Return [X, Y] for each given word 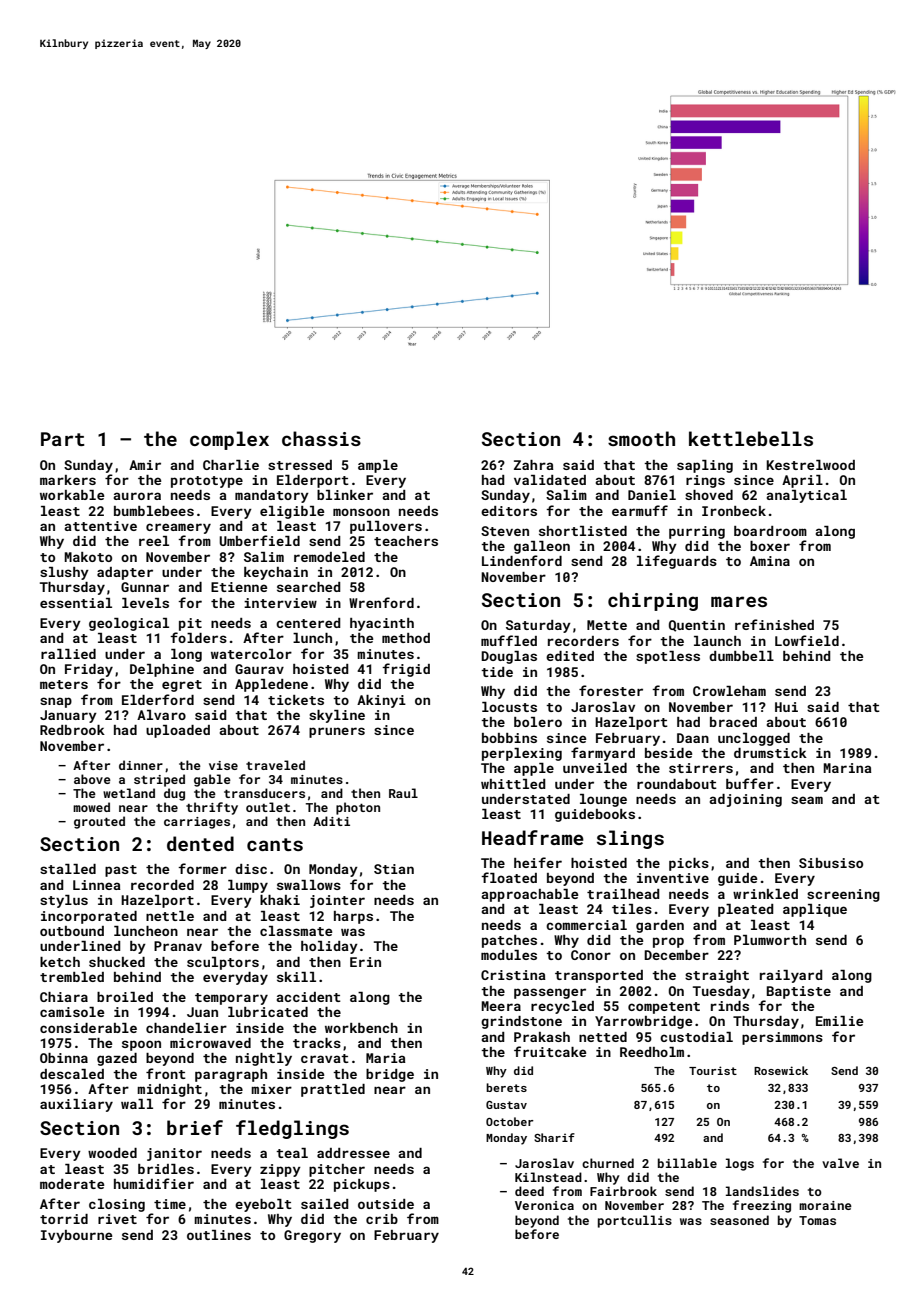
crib [382, 1219]
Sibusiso [831, 863]
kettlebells [751, 438]
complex [229, 440]
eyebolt [263, 1205]
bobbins [509, 738]
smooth [641, 438]
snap [56, 702]
